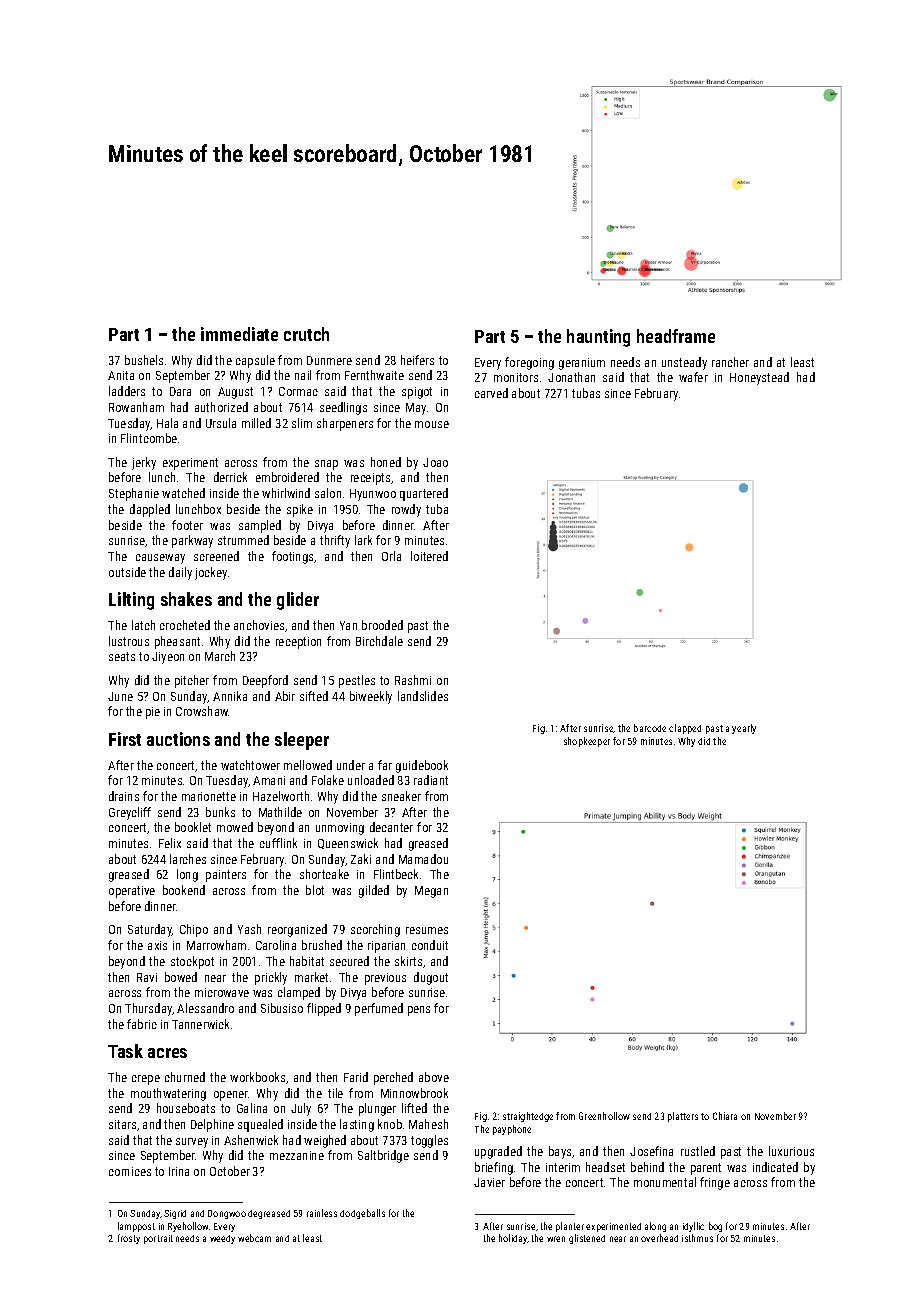 The image size is (924, 1314). I want to click on quartered, so click(424, 494).
